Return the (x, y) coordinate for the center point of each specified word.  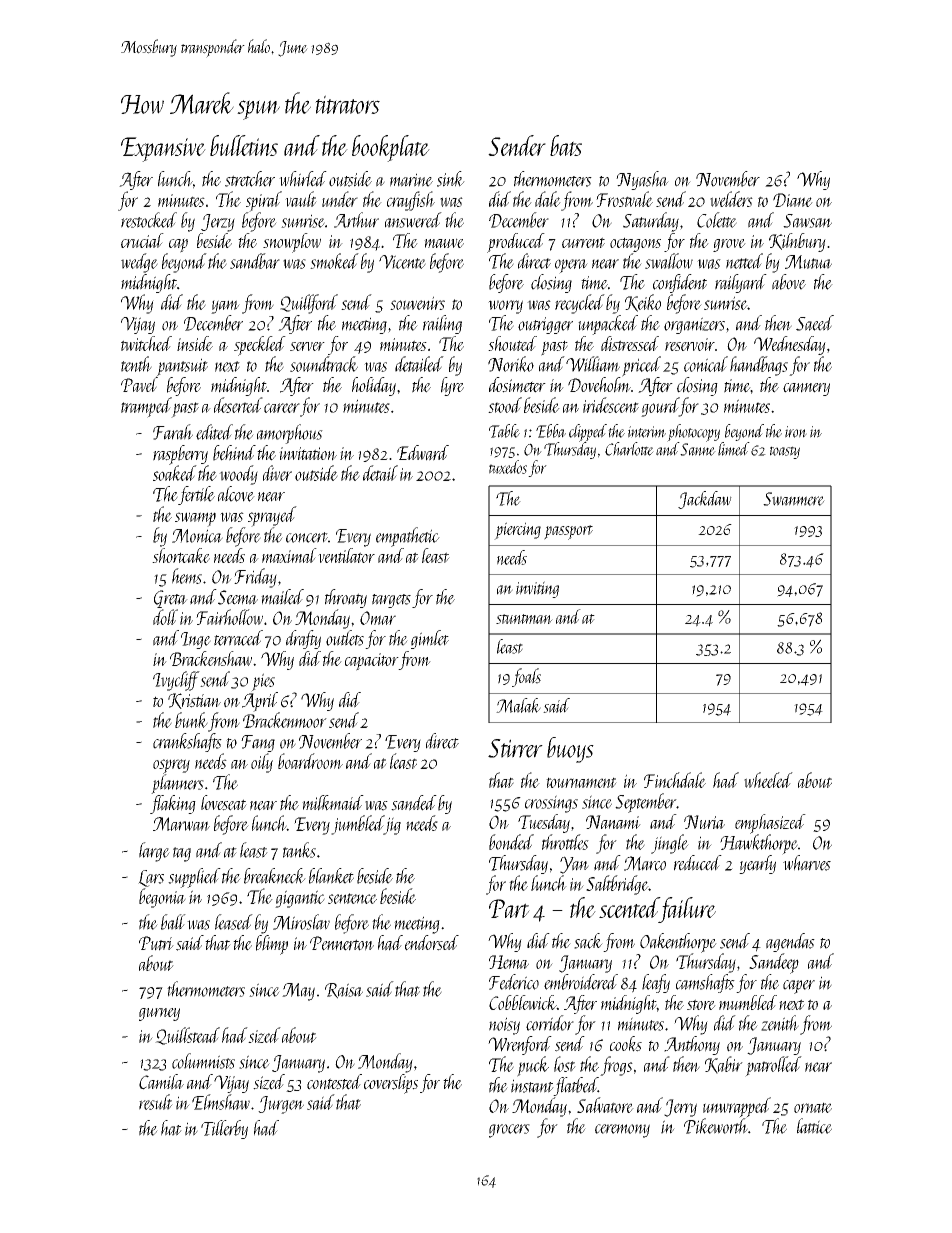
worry (505, 307)
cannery (806, 389)
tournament (581, 782)
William (593, 364)
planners (177, 784)
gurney (159, 1014)
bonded (511, 842)
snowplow (292, 243)
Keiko (643, 303)
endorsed (432, 943)
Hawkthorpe (759, 844)
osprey (171, 766)
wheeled (768, 780)
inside (195, 343)
